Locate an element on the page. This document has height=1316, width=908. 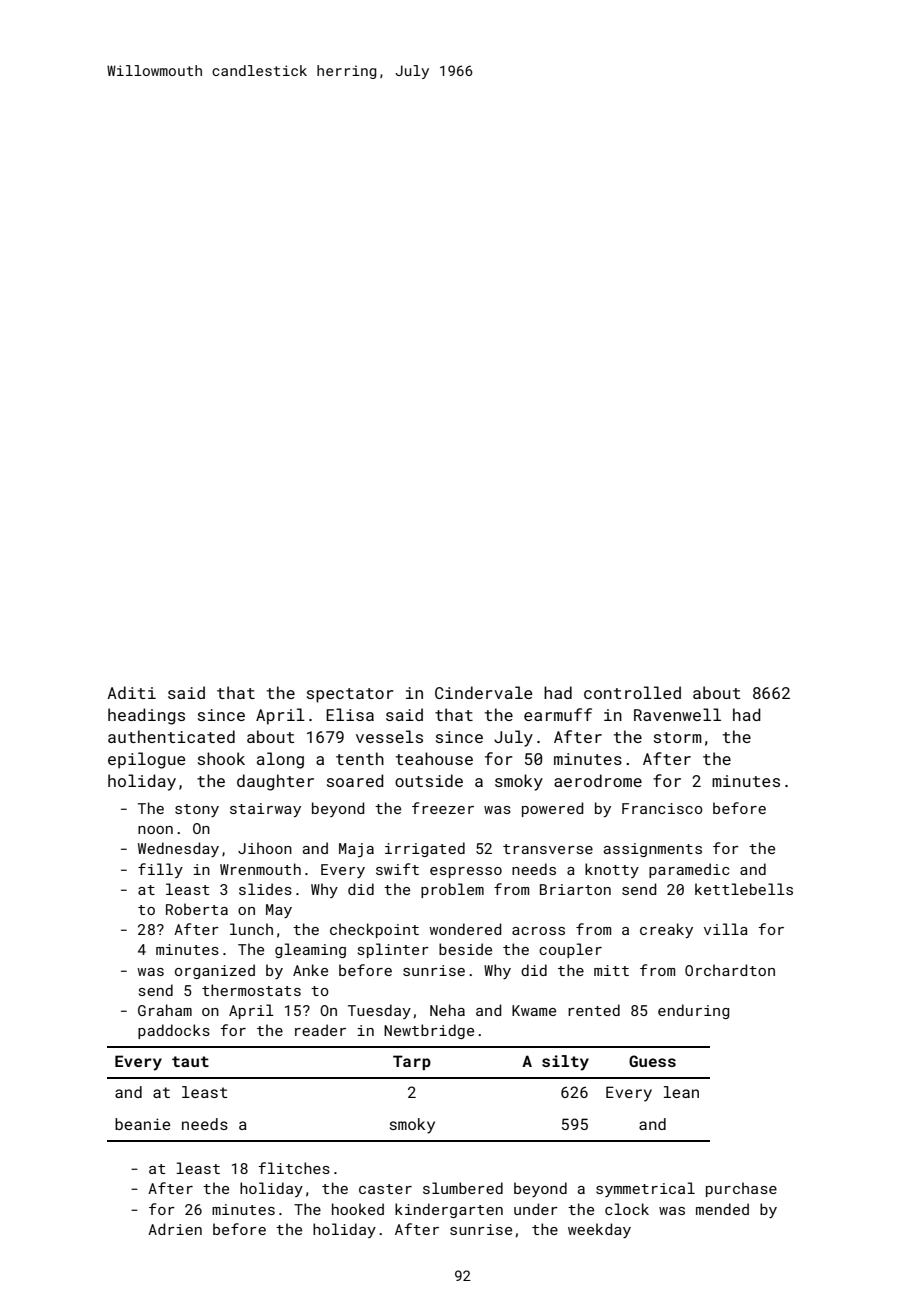
Orchardton is located at coordinates (730, 970).
